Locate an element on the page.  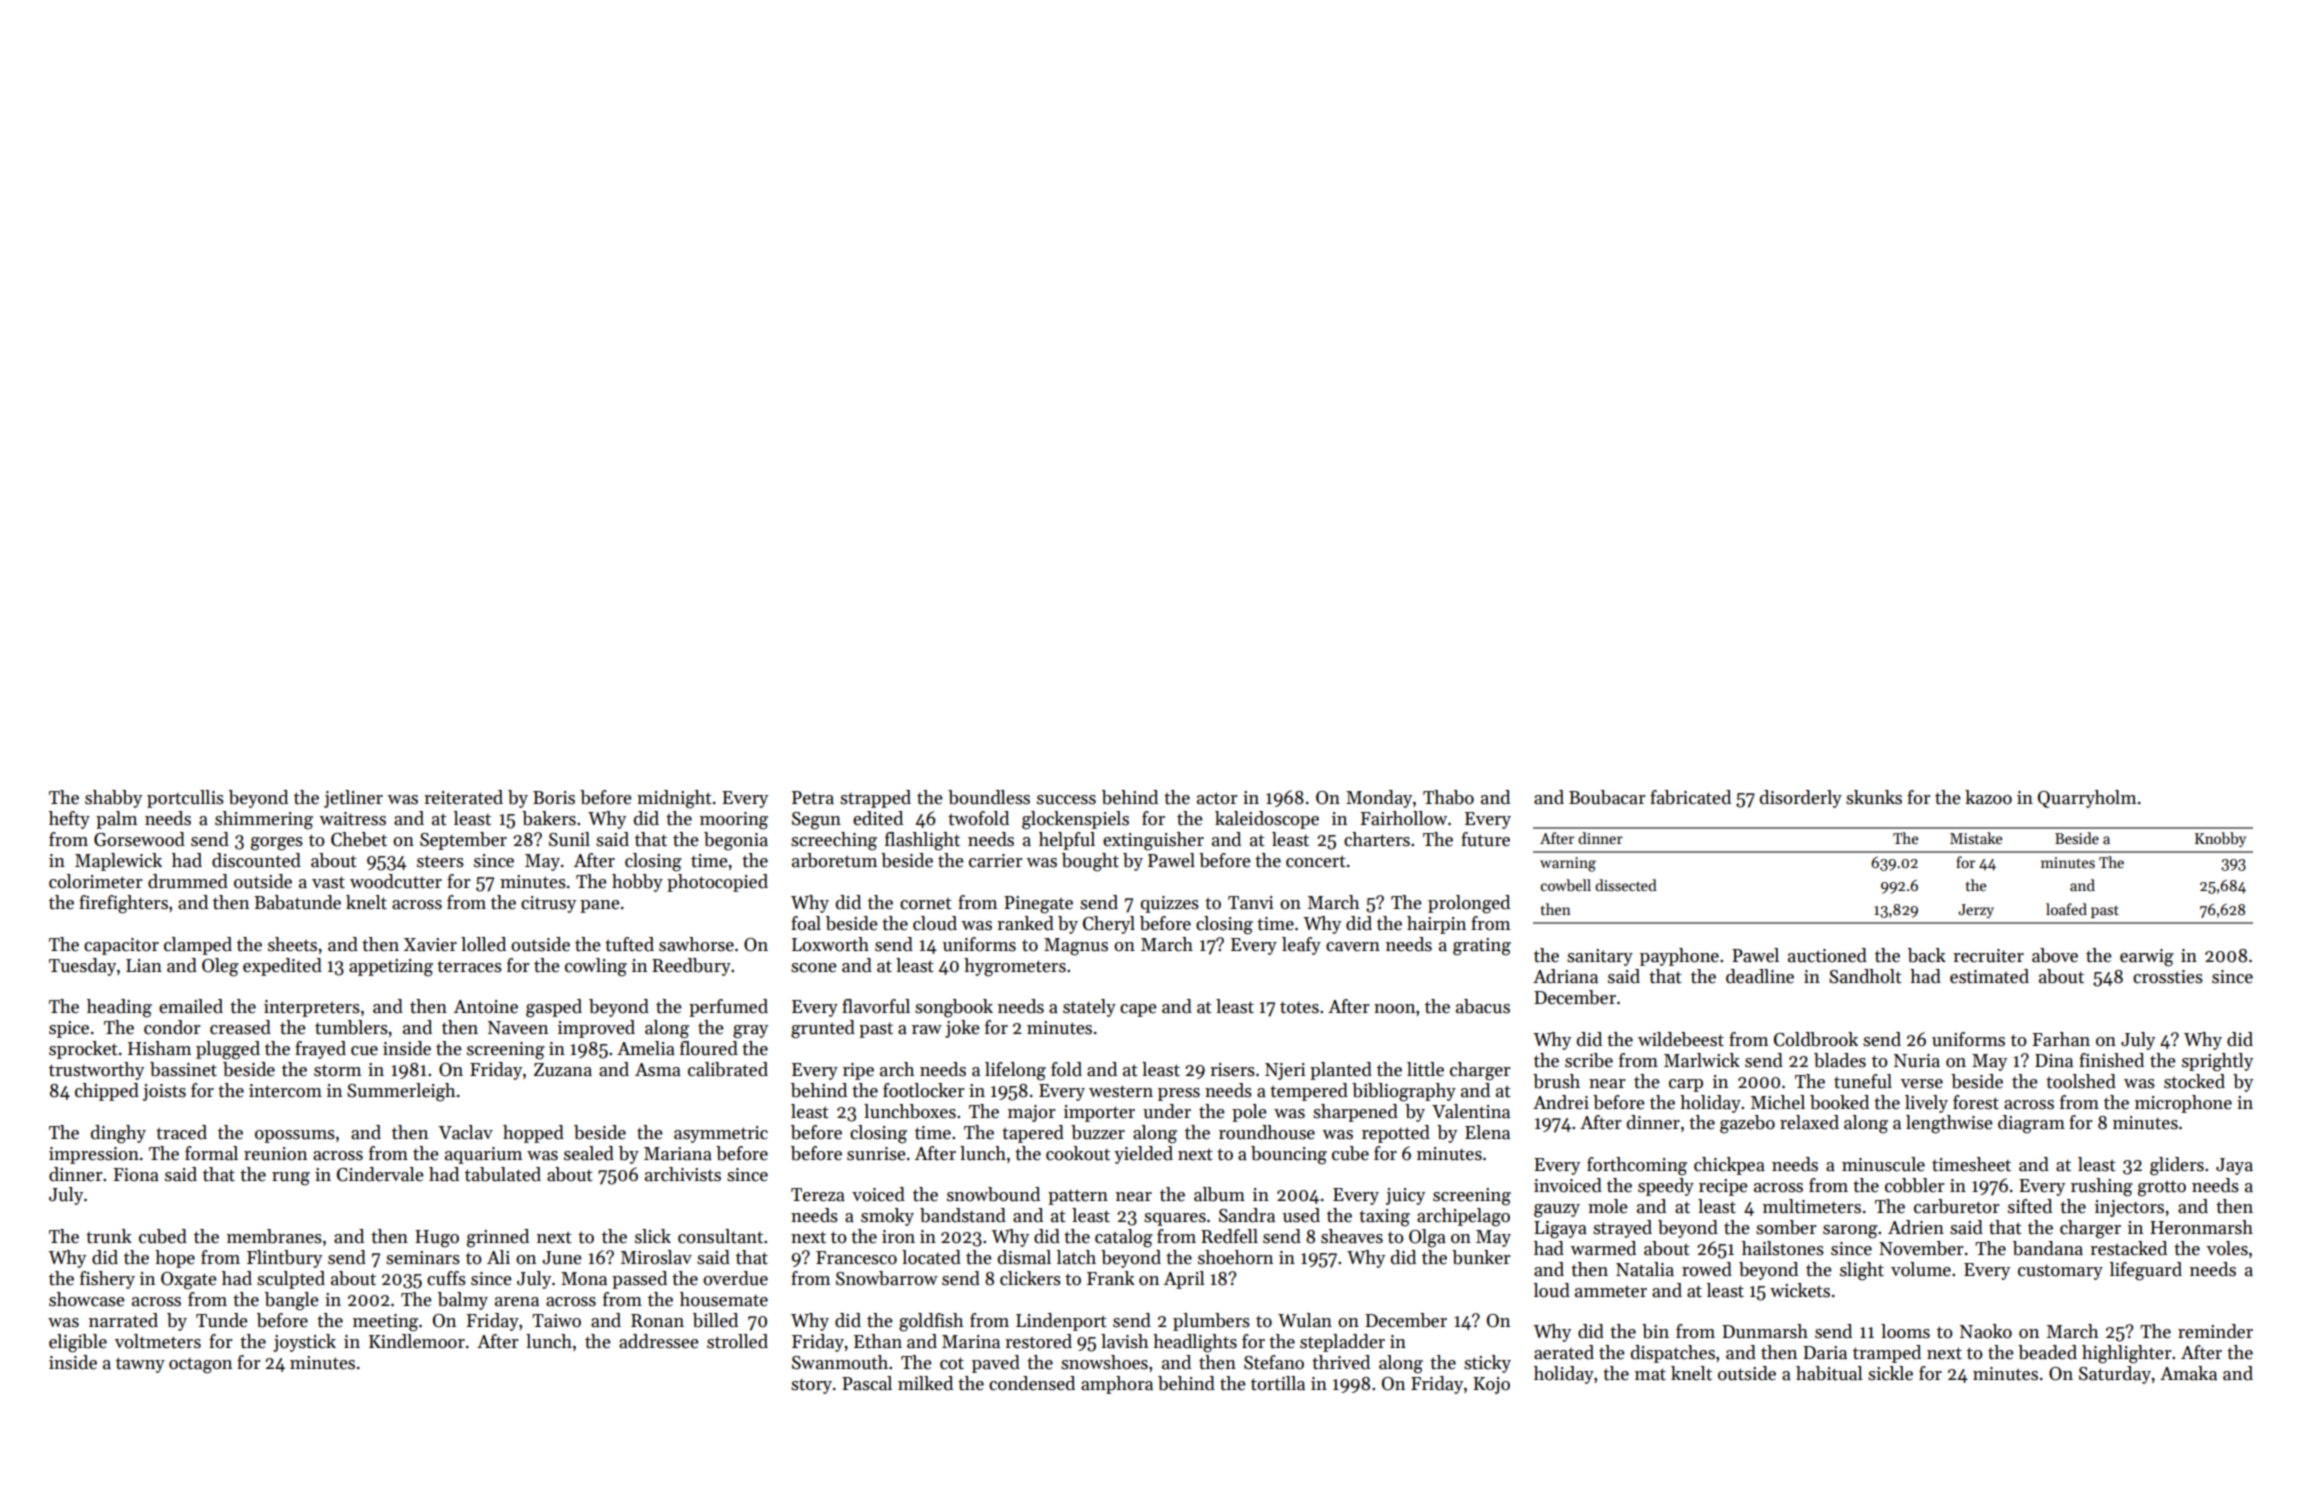
actor is located at coordinates (1217, 798).
